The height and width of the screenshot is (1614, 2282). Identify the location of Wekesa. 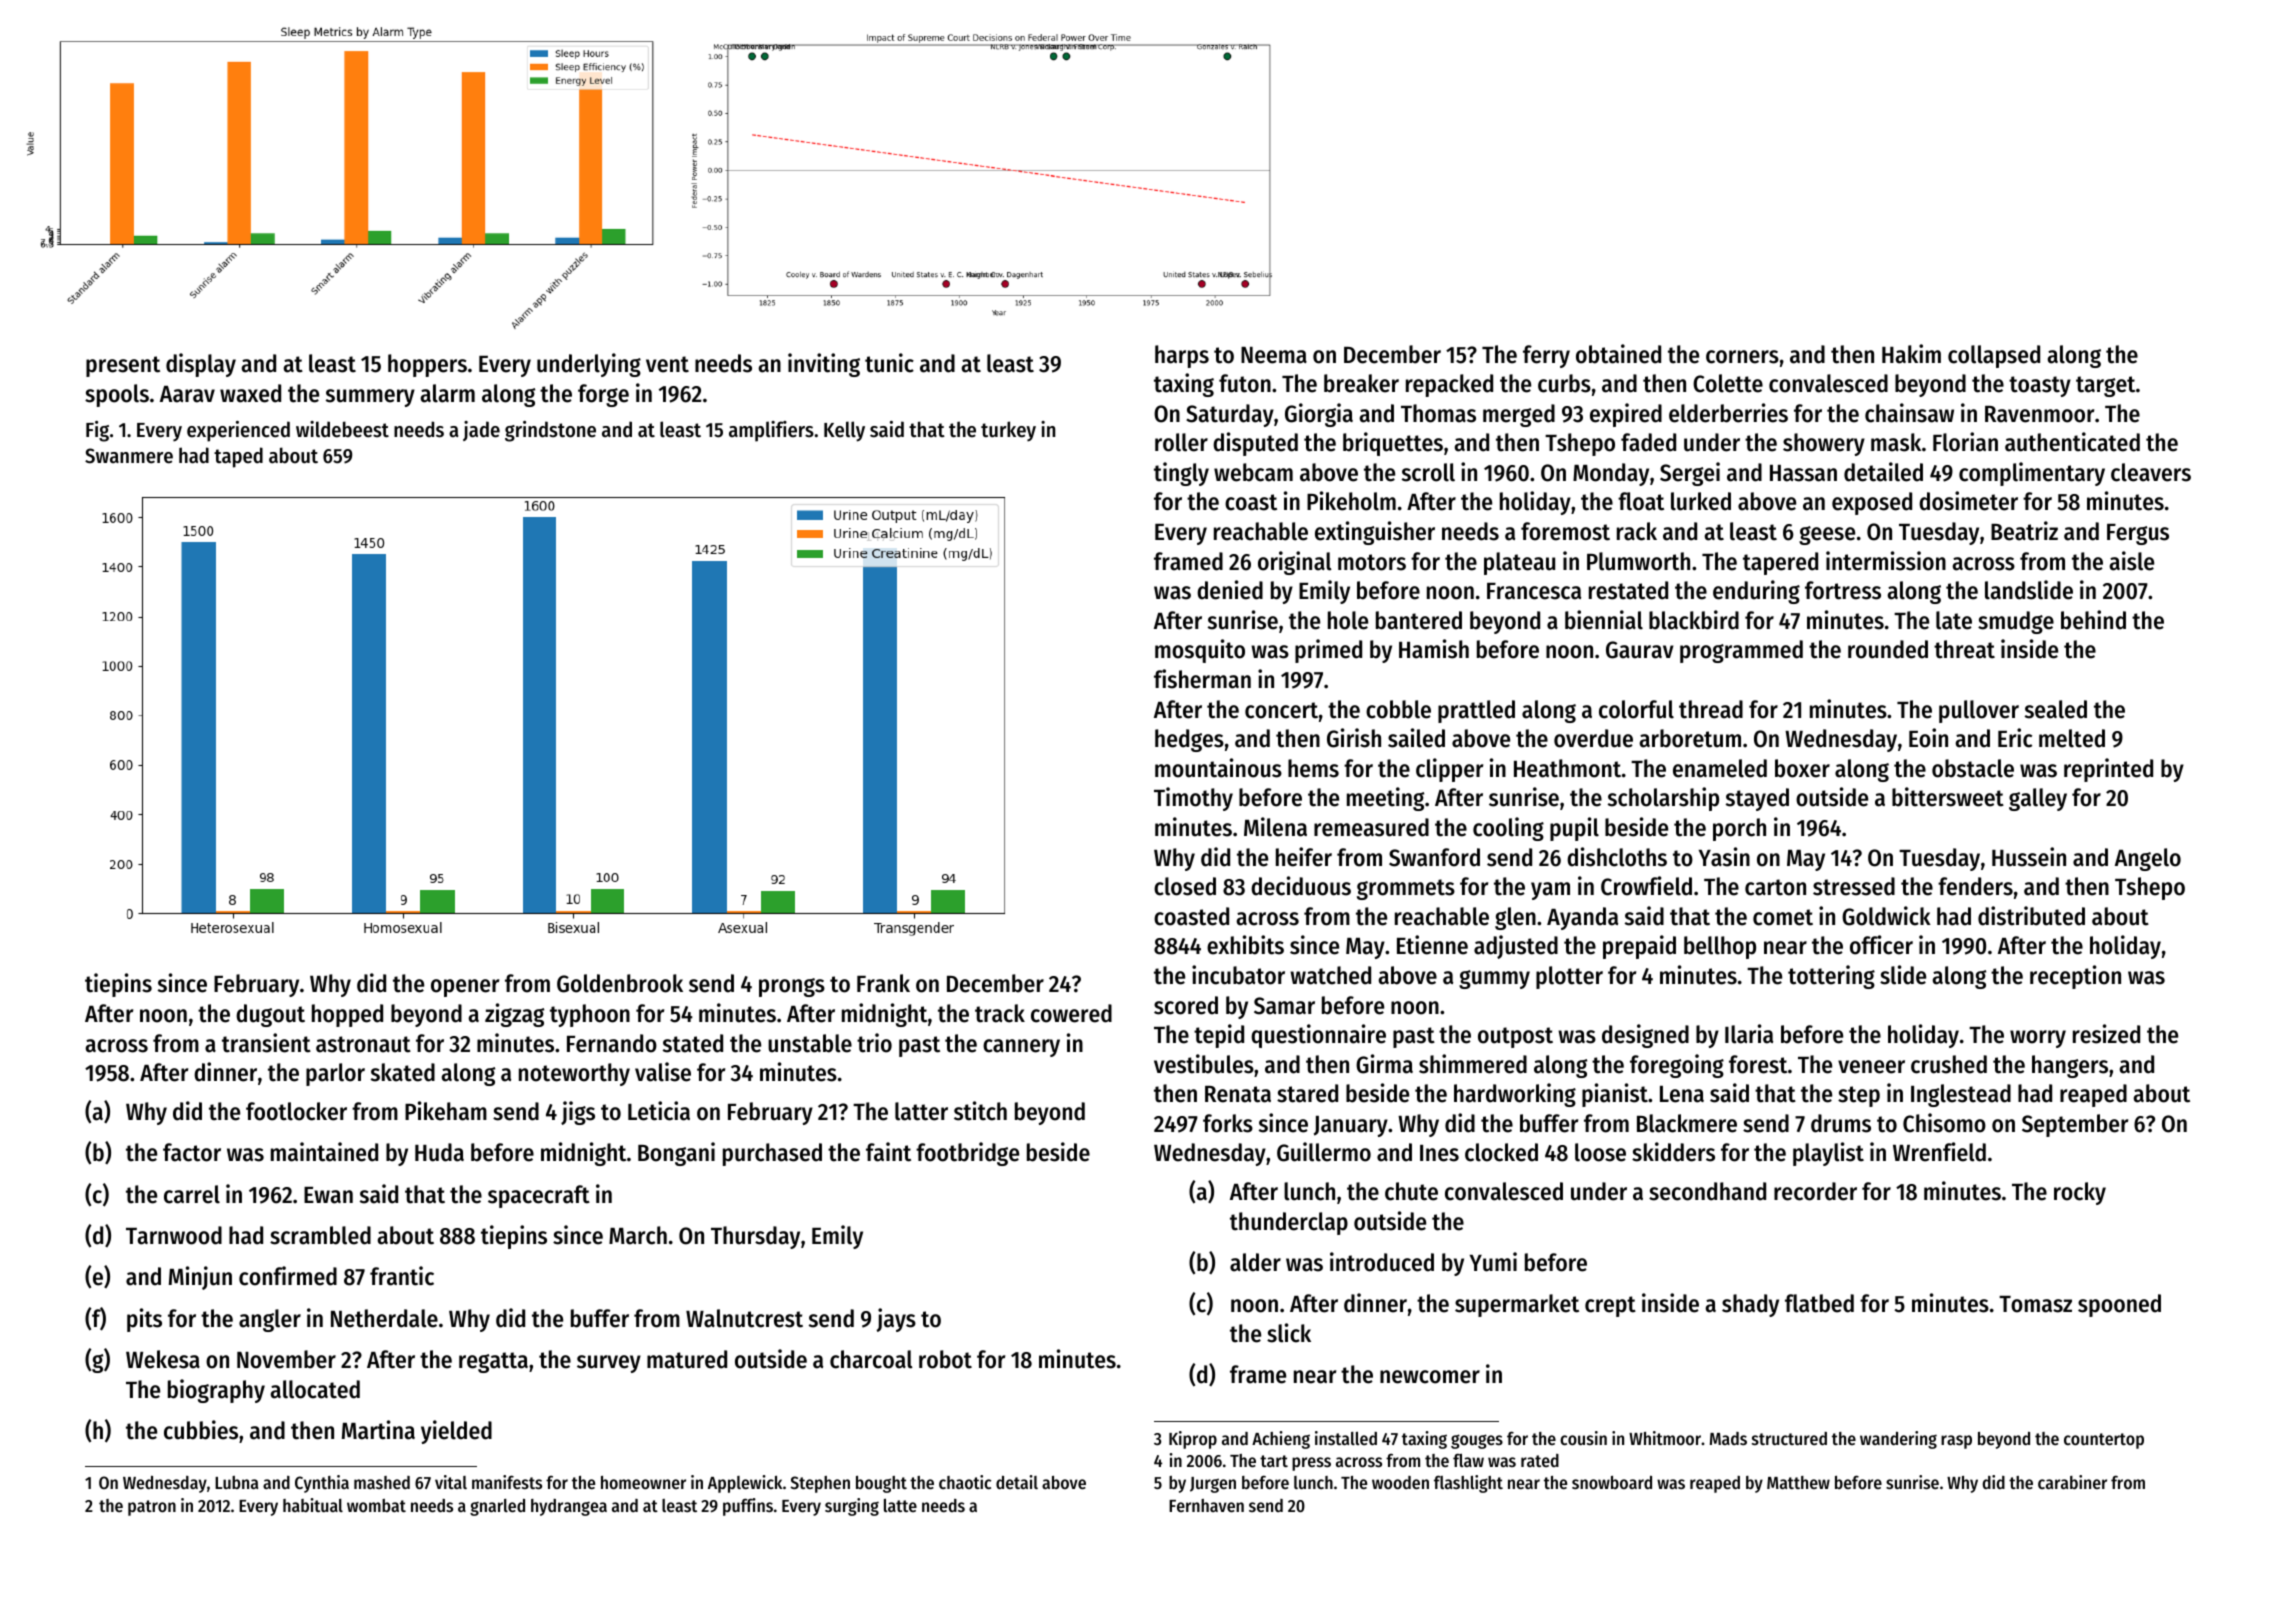
(163, 1359).
